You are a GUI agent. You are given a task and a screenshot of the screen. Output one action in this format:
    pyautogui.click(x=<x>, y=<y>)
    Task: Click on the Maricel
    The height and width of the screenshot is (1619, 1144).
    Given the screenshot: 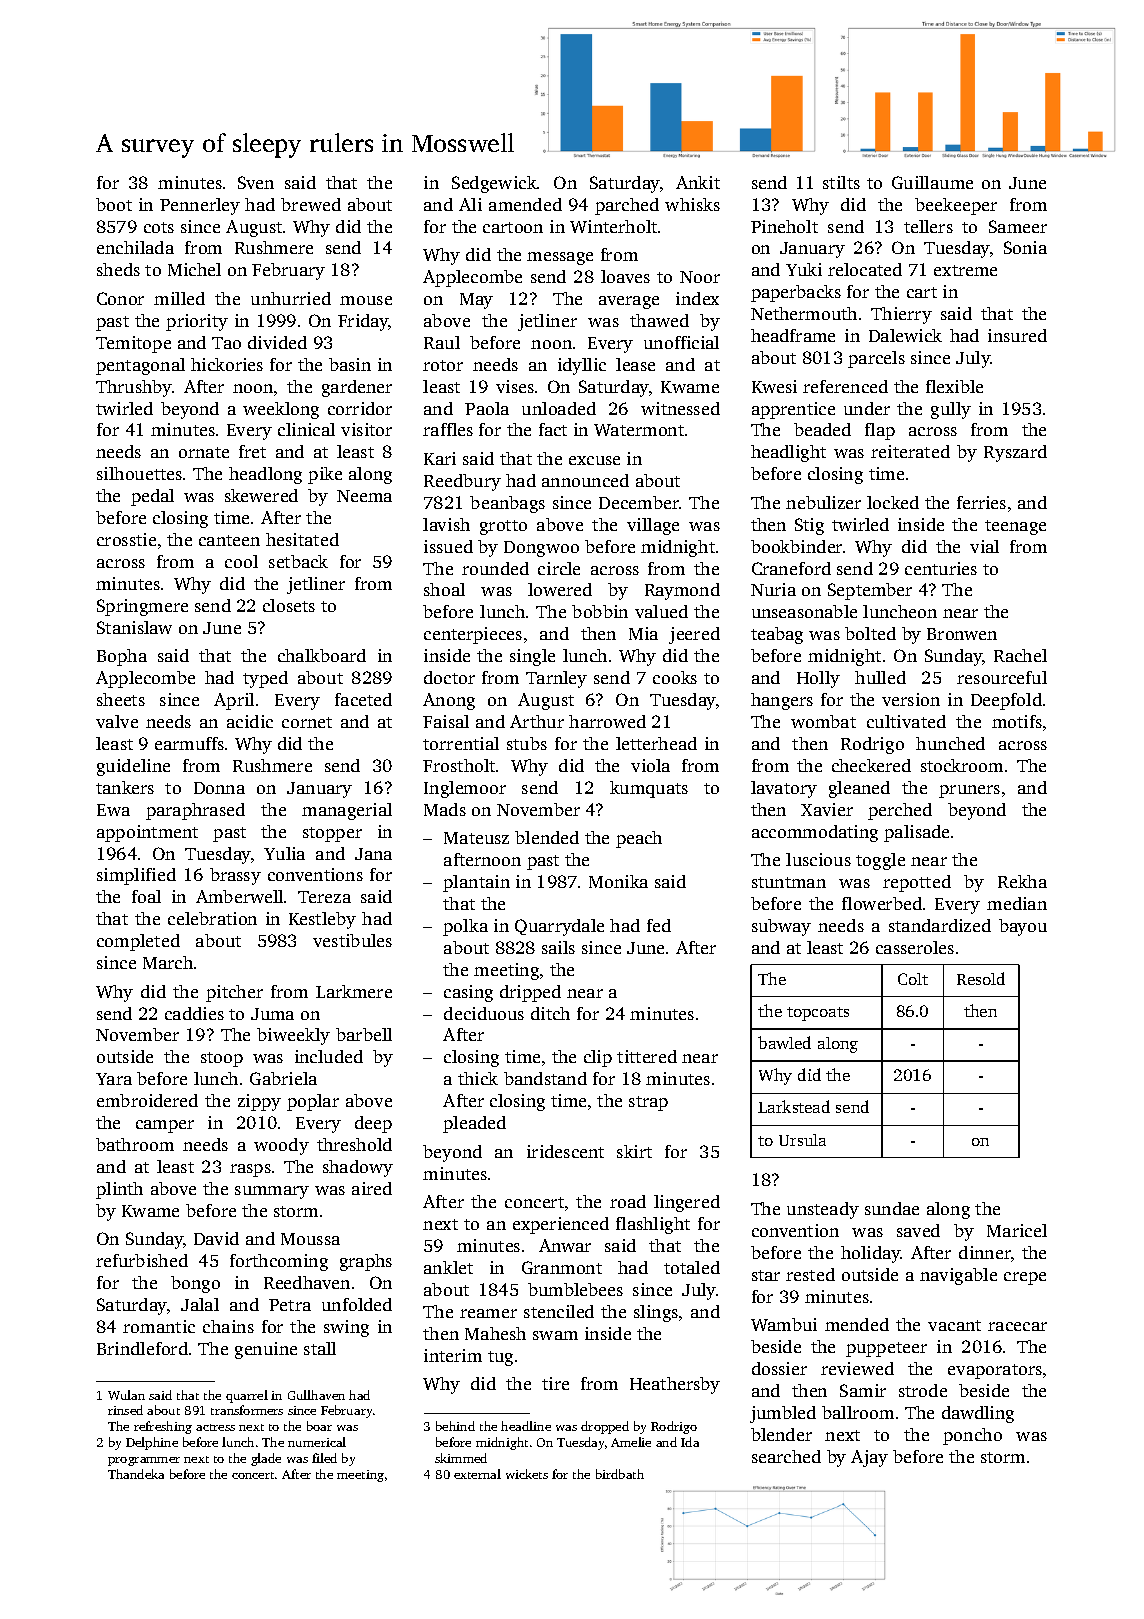 What is the action you would take?
    pyautogui.click(x=1017, y=1230)
